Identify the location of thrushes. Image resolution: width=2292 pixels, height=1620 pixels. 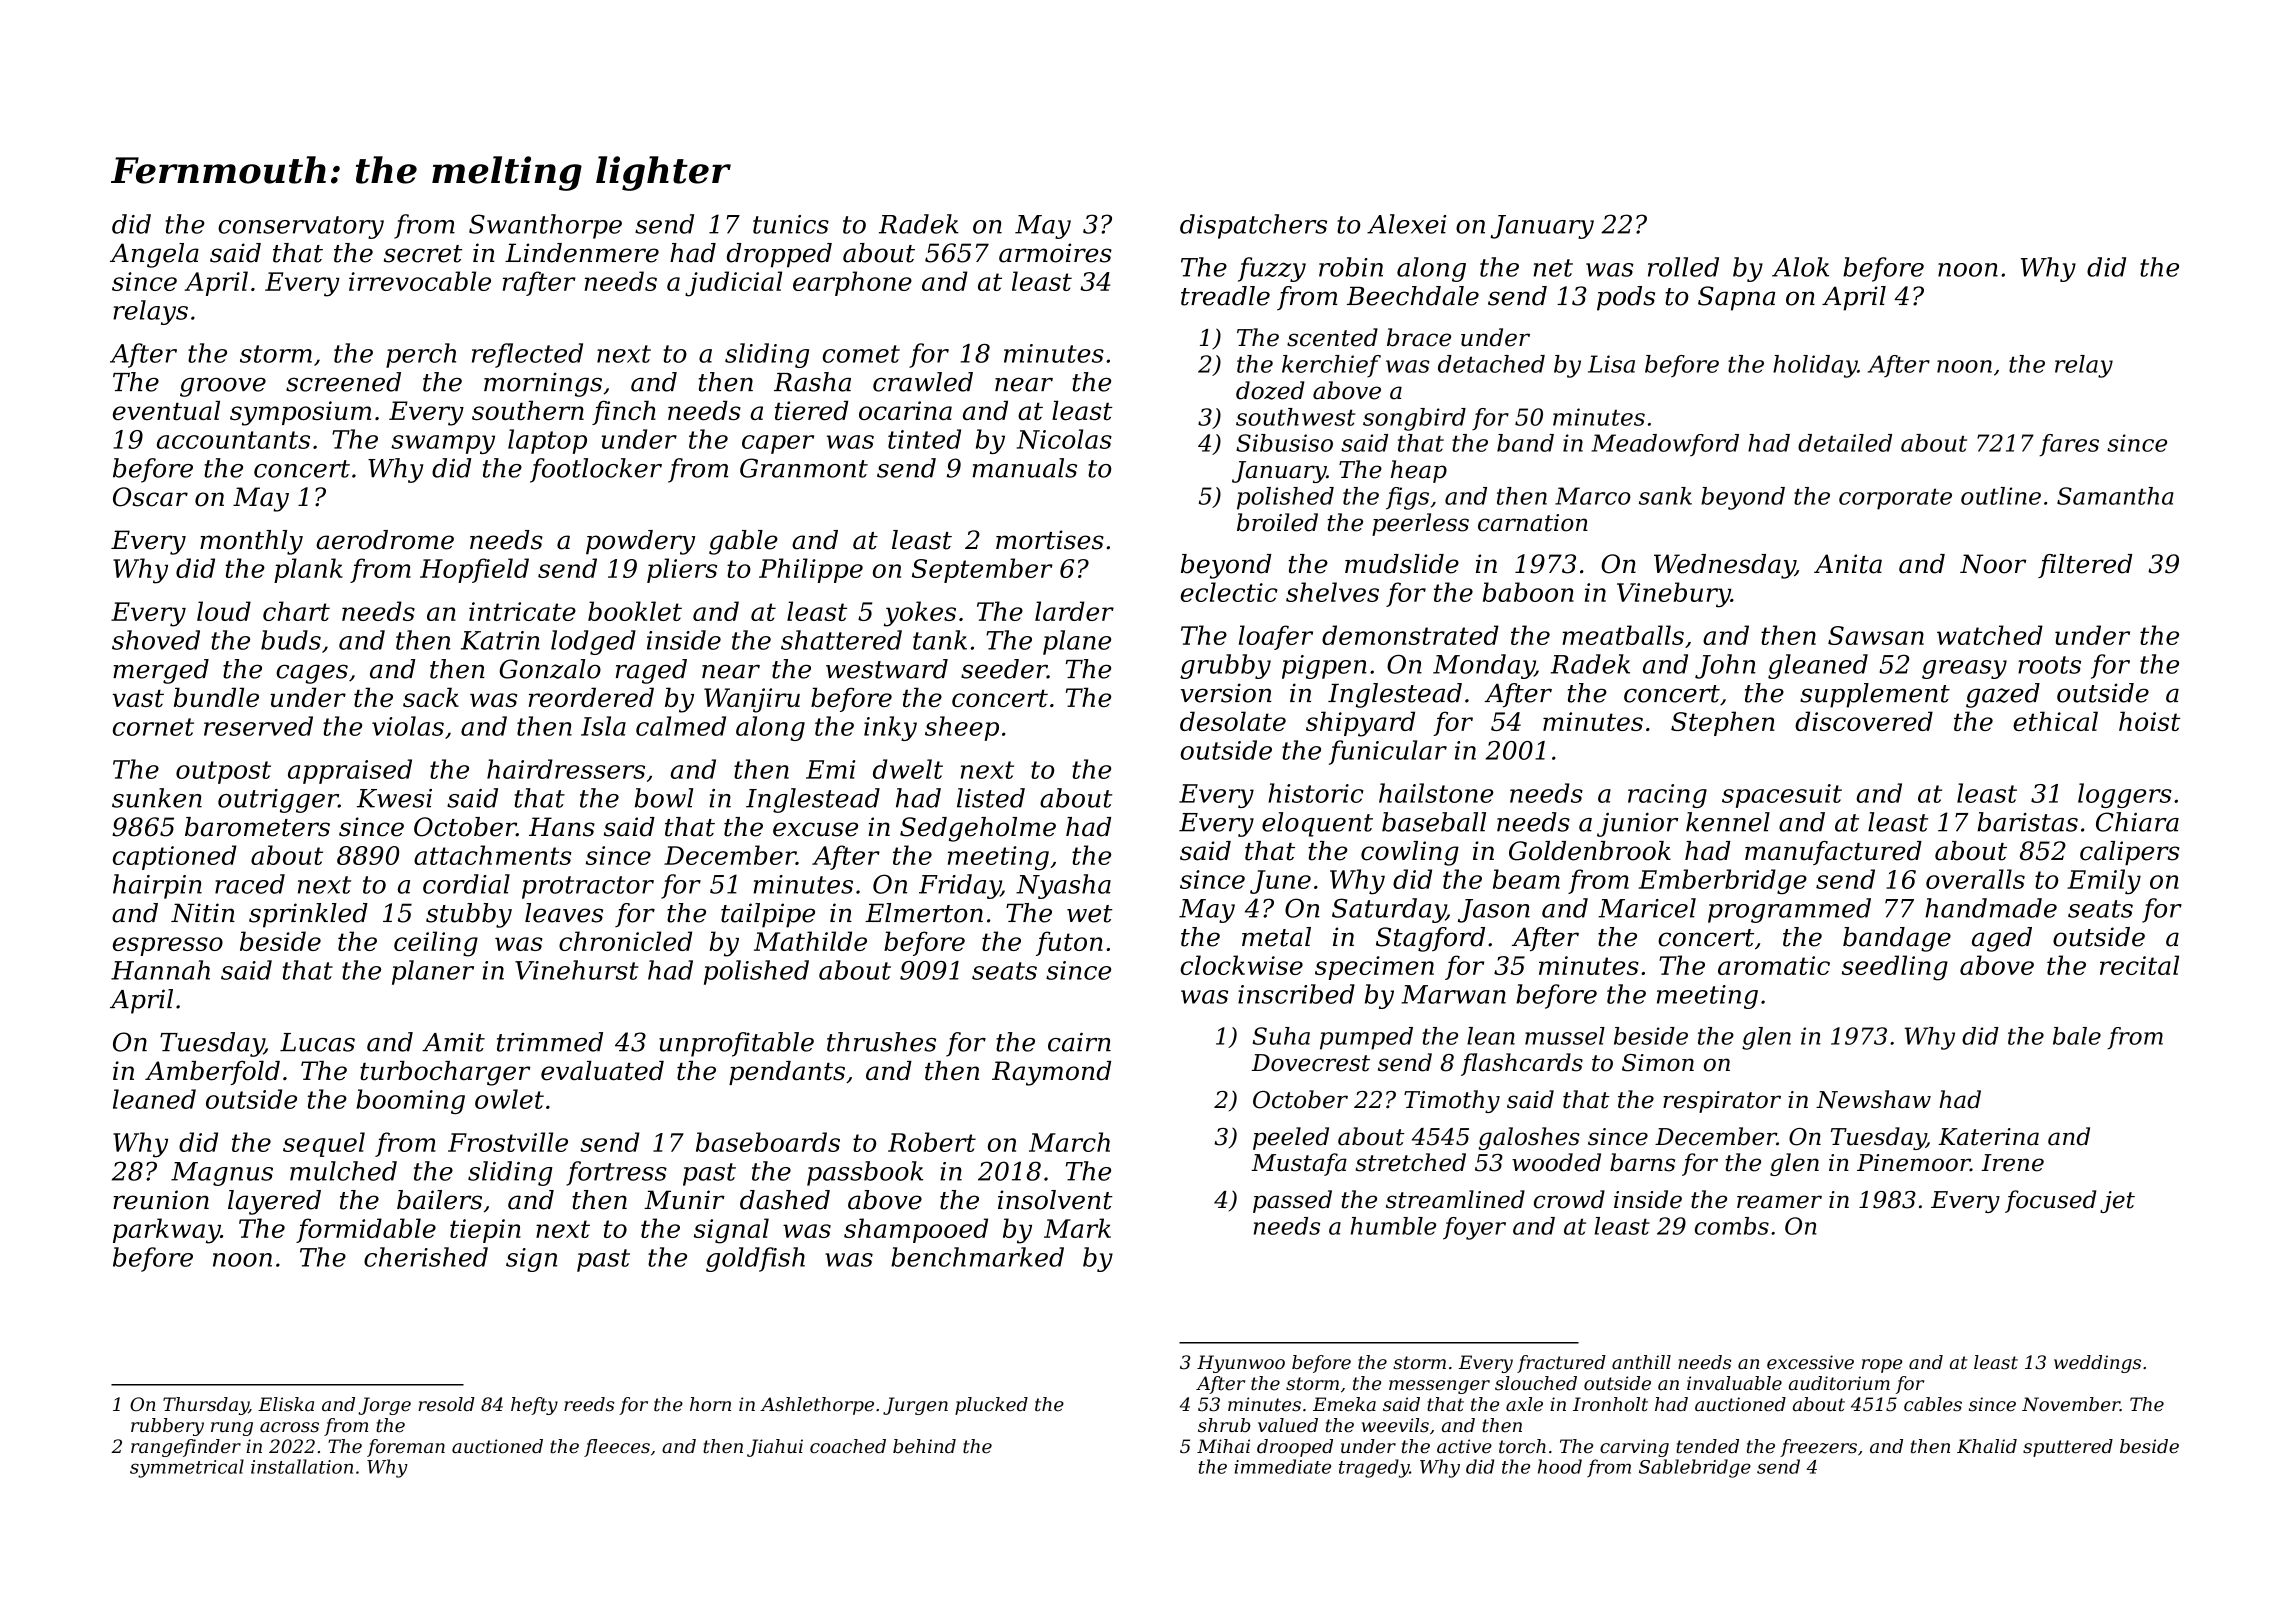
(881, 1042).
